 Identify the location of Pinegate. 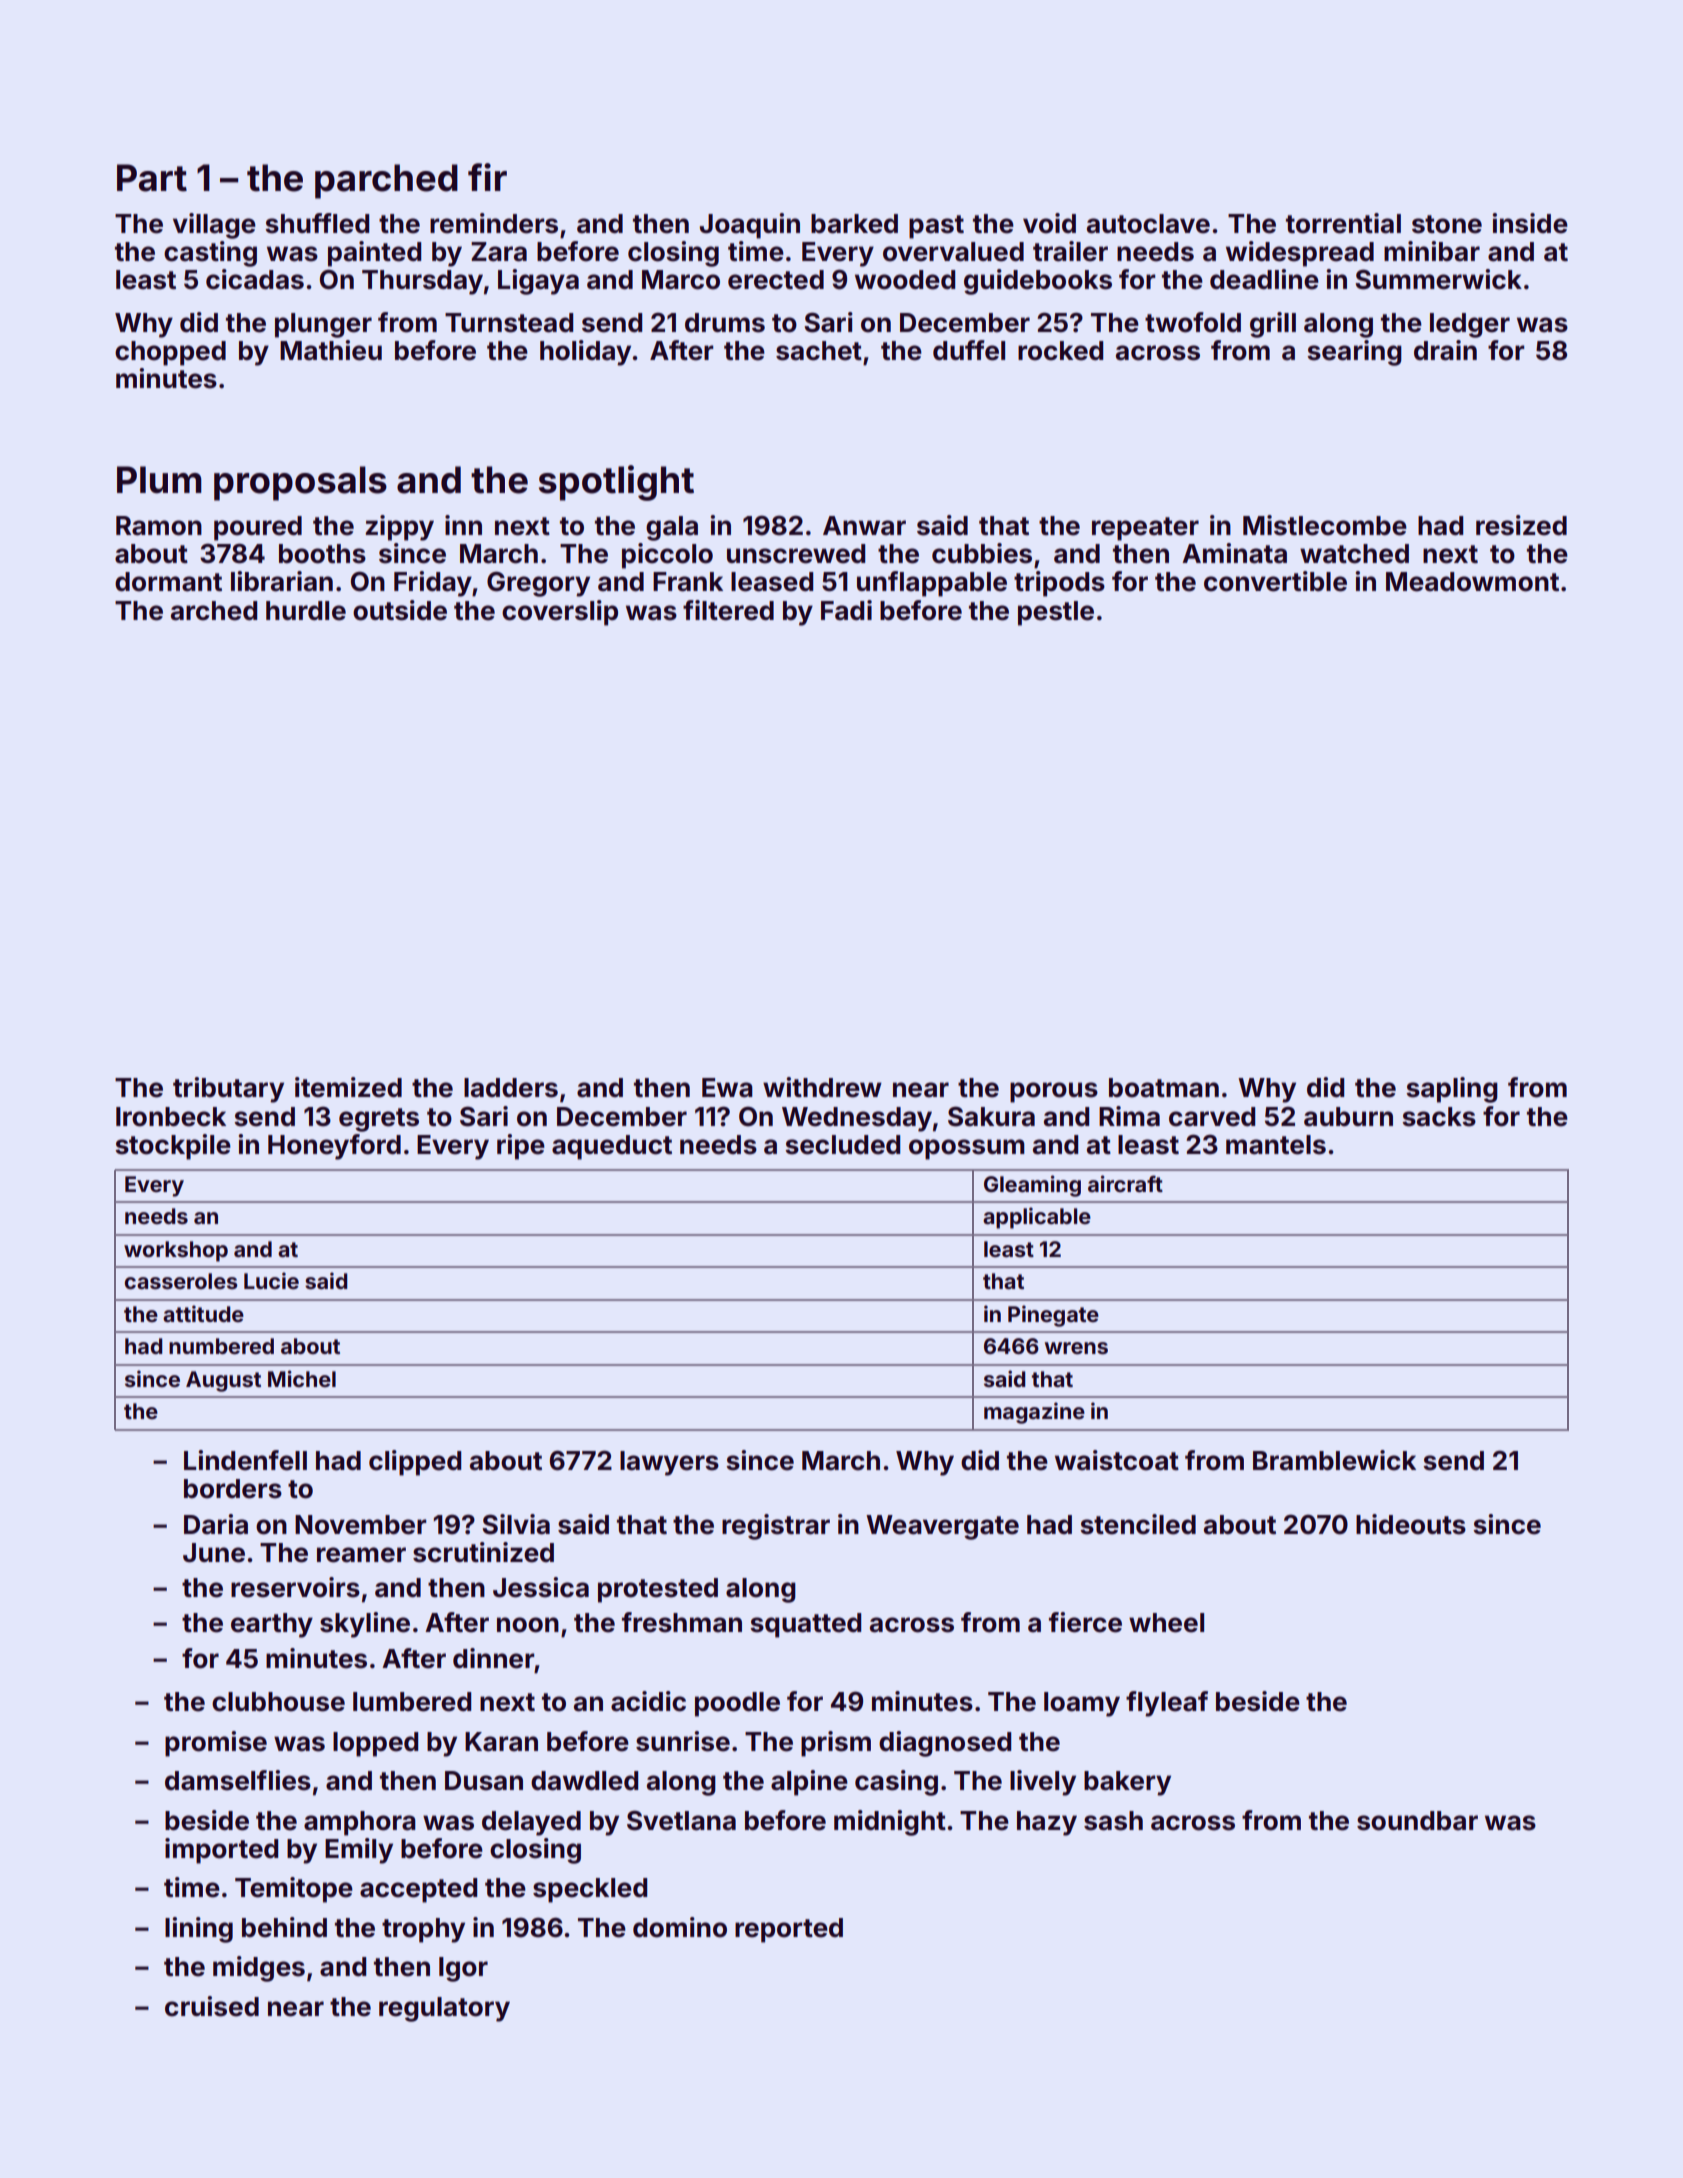
(1053, 1316).
